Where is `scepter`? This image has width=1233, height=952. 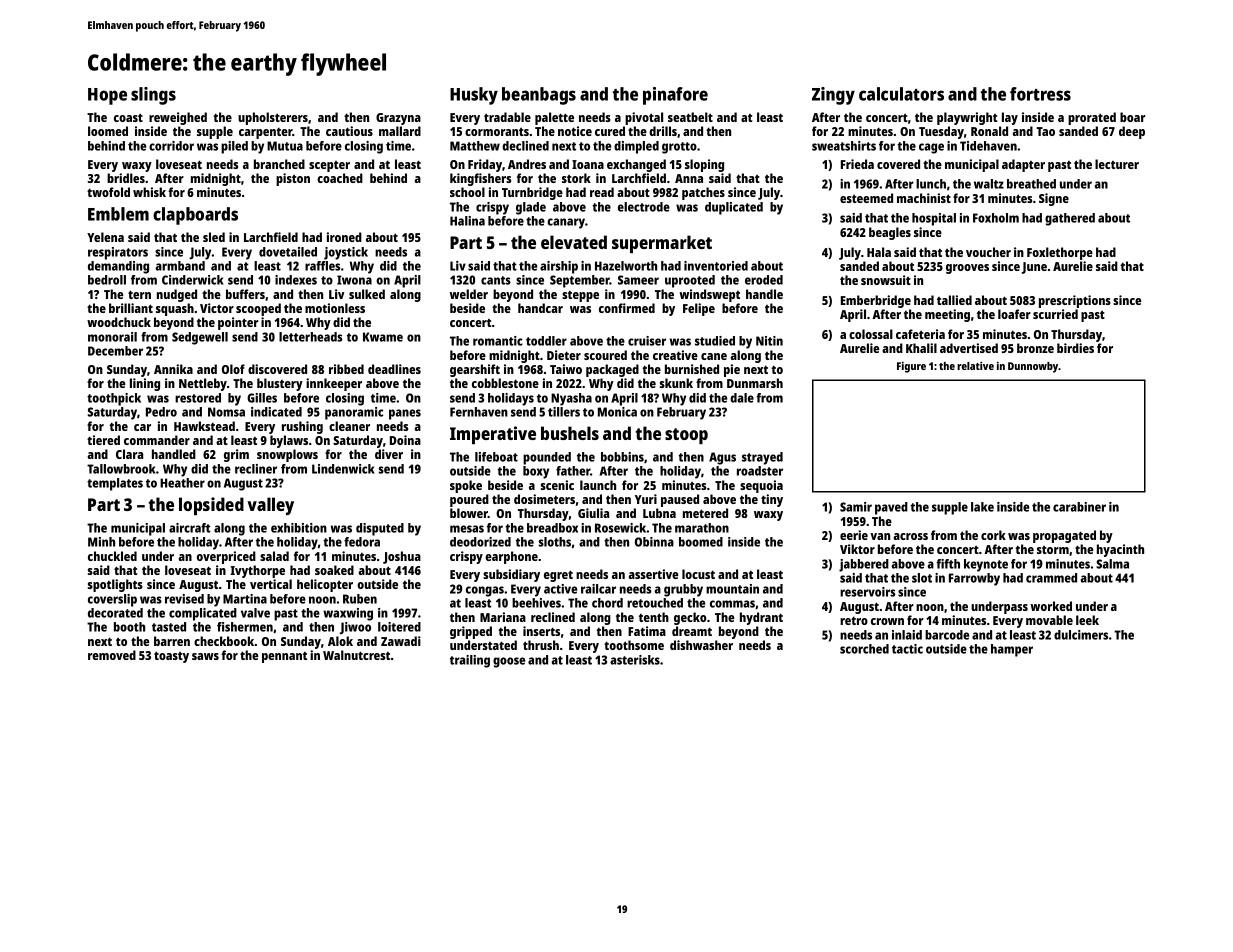 scepter is located at coordinates (329, 166).
